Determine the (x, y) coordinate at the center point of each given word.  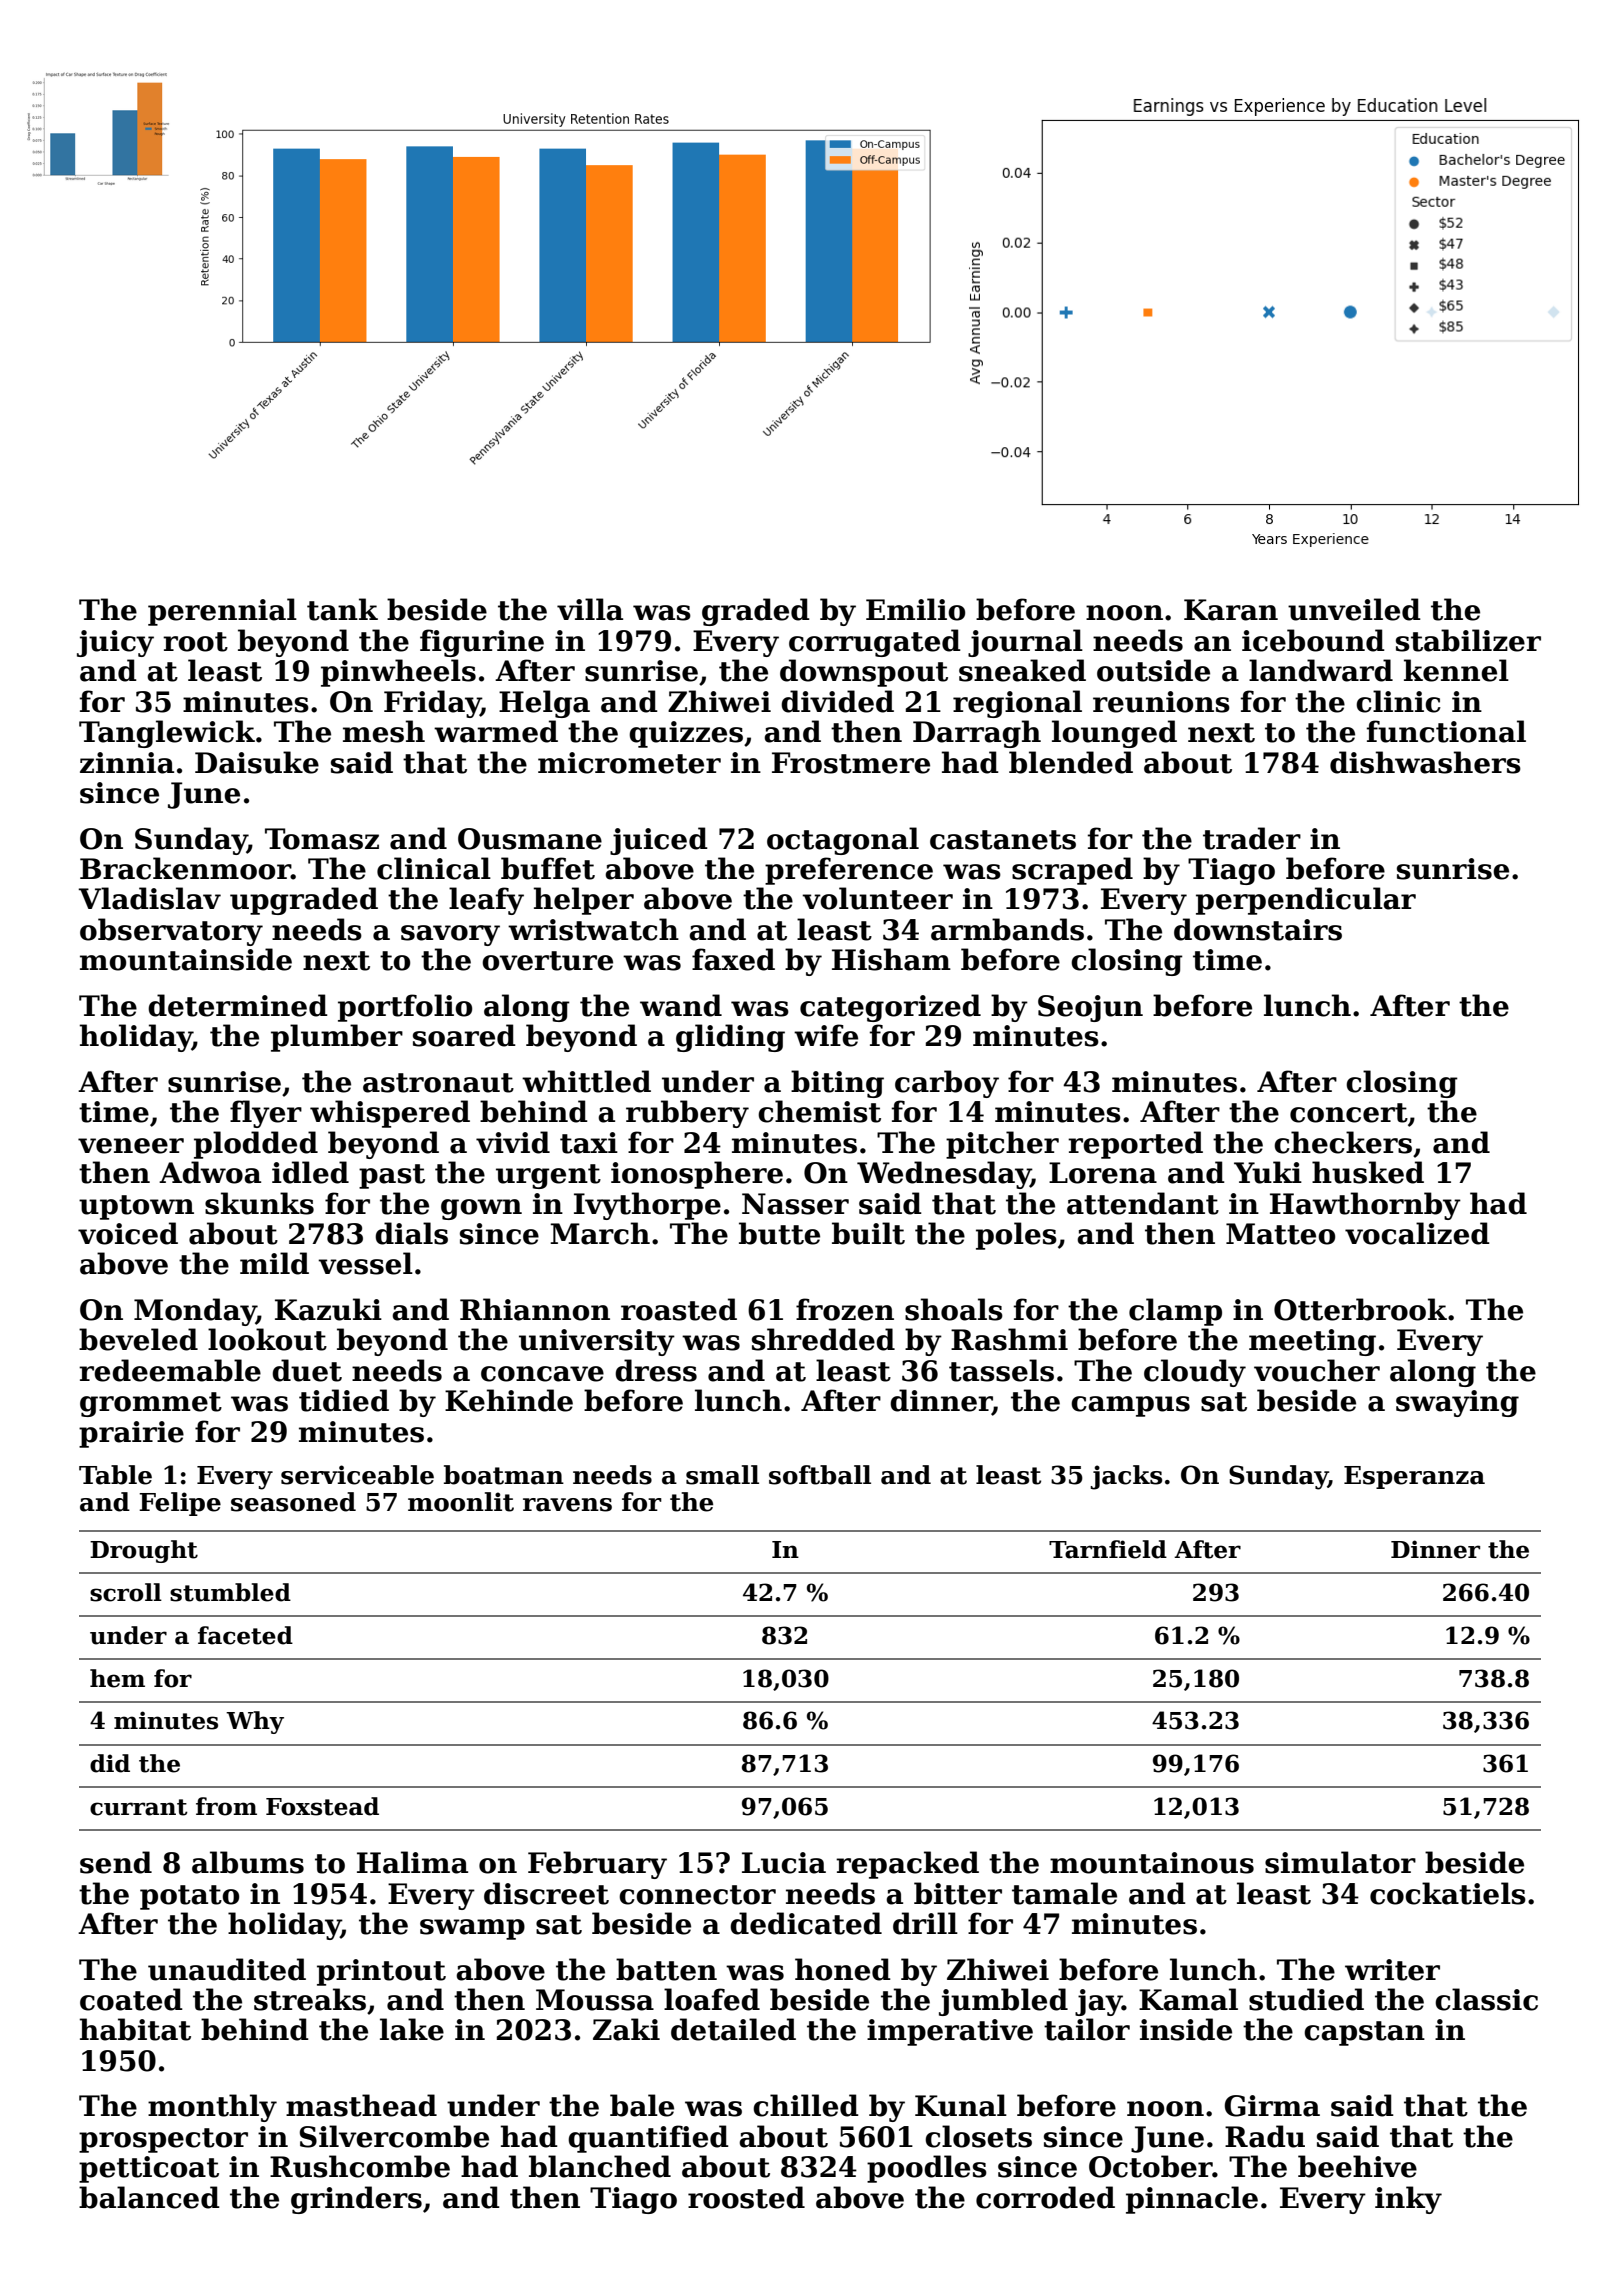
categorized (890, 1008)
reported (1135, 1145)
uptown (136, 1207)
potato (189, 1897)
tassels (1001, 1370)
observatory (171, 932)
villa (590, 609)
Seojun (1090, 1008)
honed (843, 1969)
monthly (212, 2108)
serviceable (357, 1475)
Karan (1231, 610)
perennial (222, 612)
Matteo (1280, 1234)
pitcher (1002, 1145)
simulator (1340, 1862)
